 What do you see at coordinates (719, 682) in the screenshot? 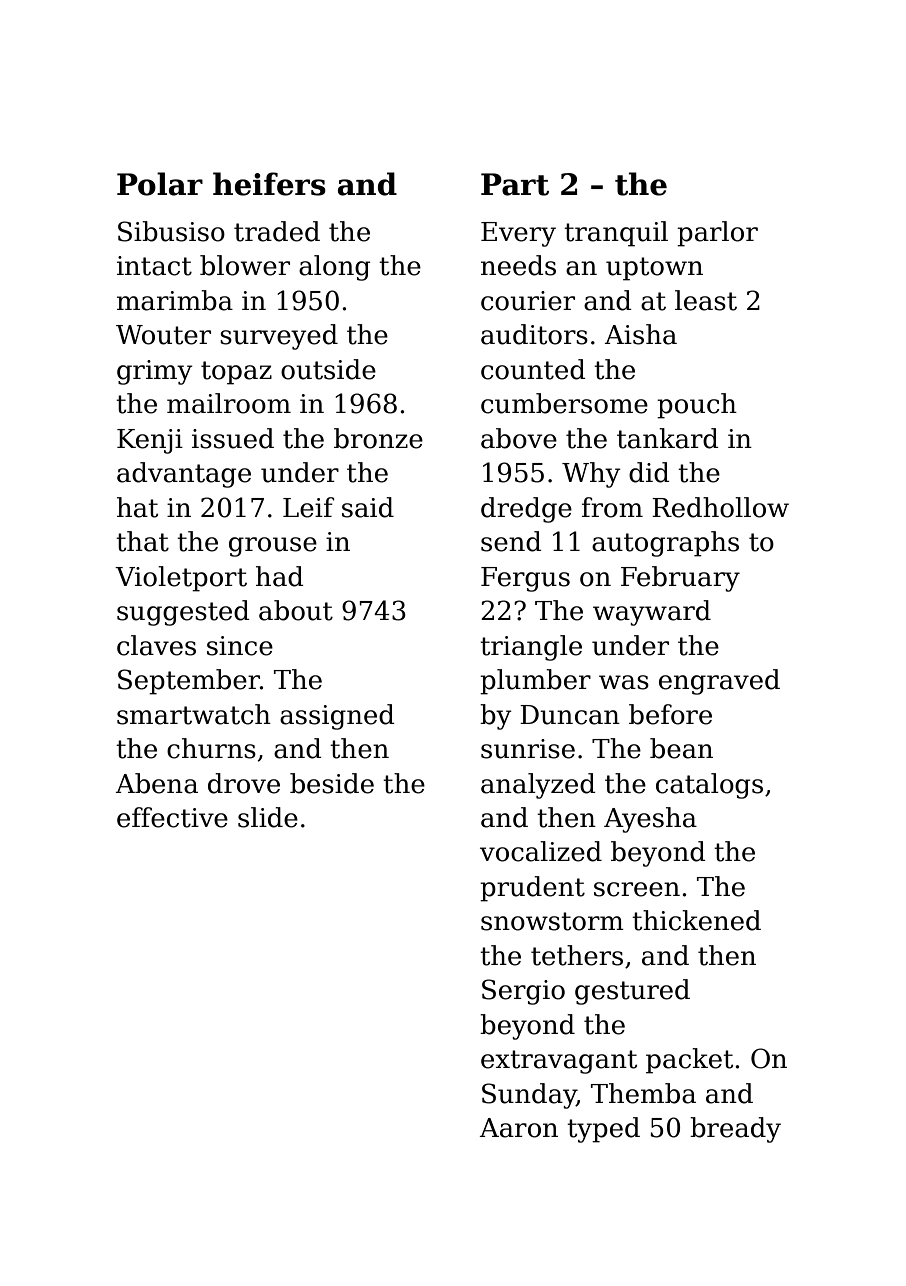
I see `engraved` at bounding box center [719, 682].
